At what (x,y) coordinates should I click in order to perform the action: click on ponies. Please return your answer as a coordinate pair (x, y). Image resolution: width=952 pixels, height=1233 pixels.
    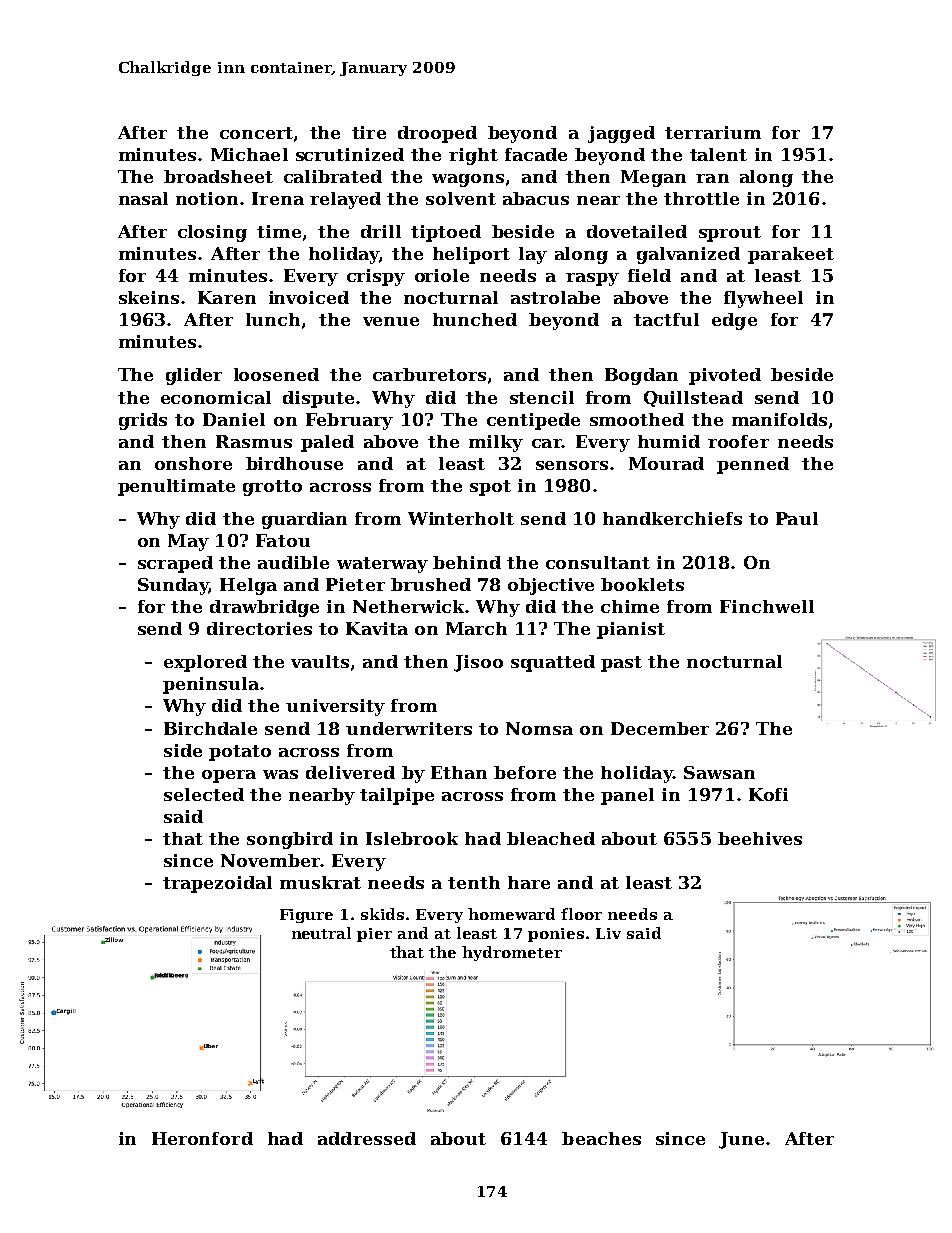
    Looking at the image, I should click on (556, 935).
